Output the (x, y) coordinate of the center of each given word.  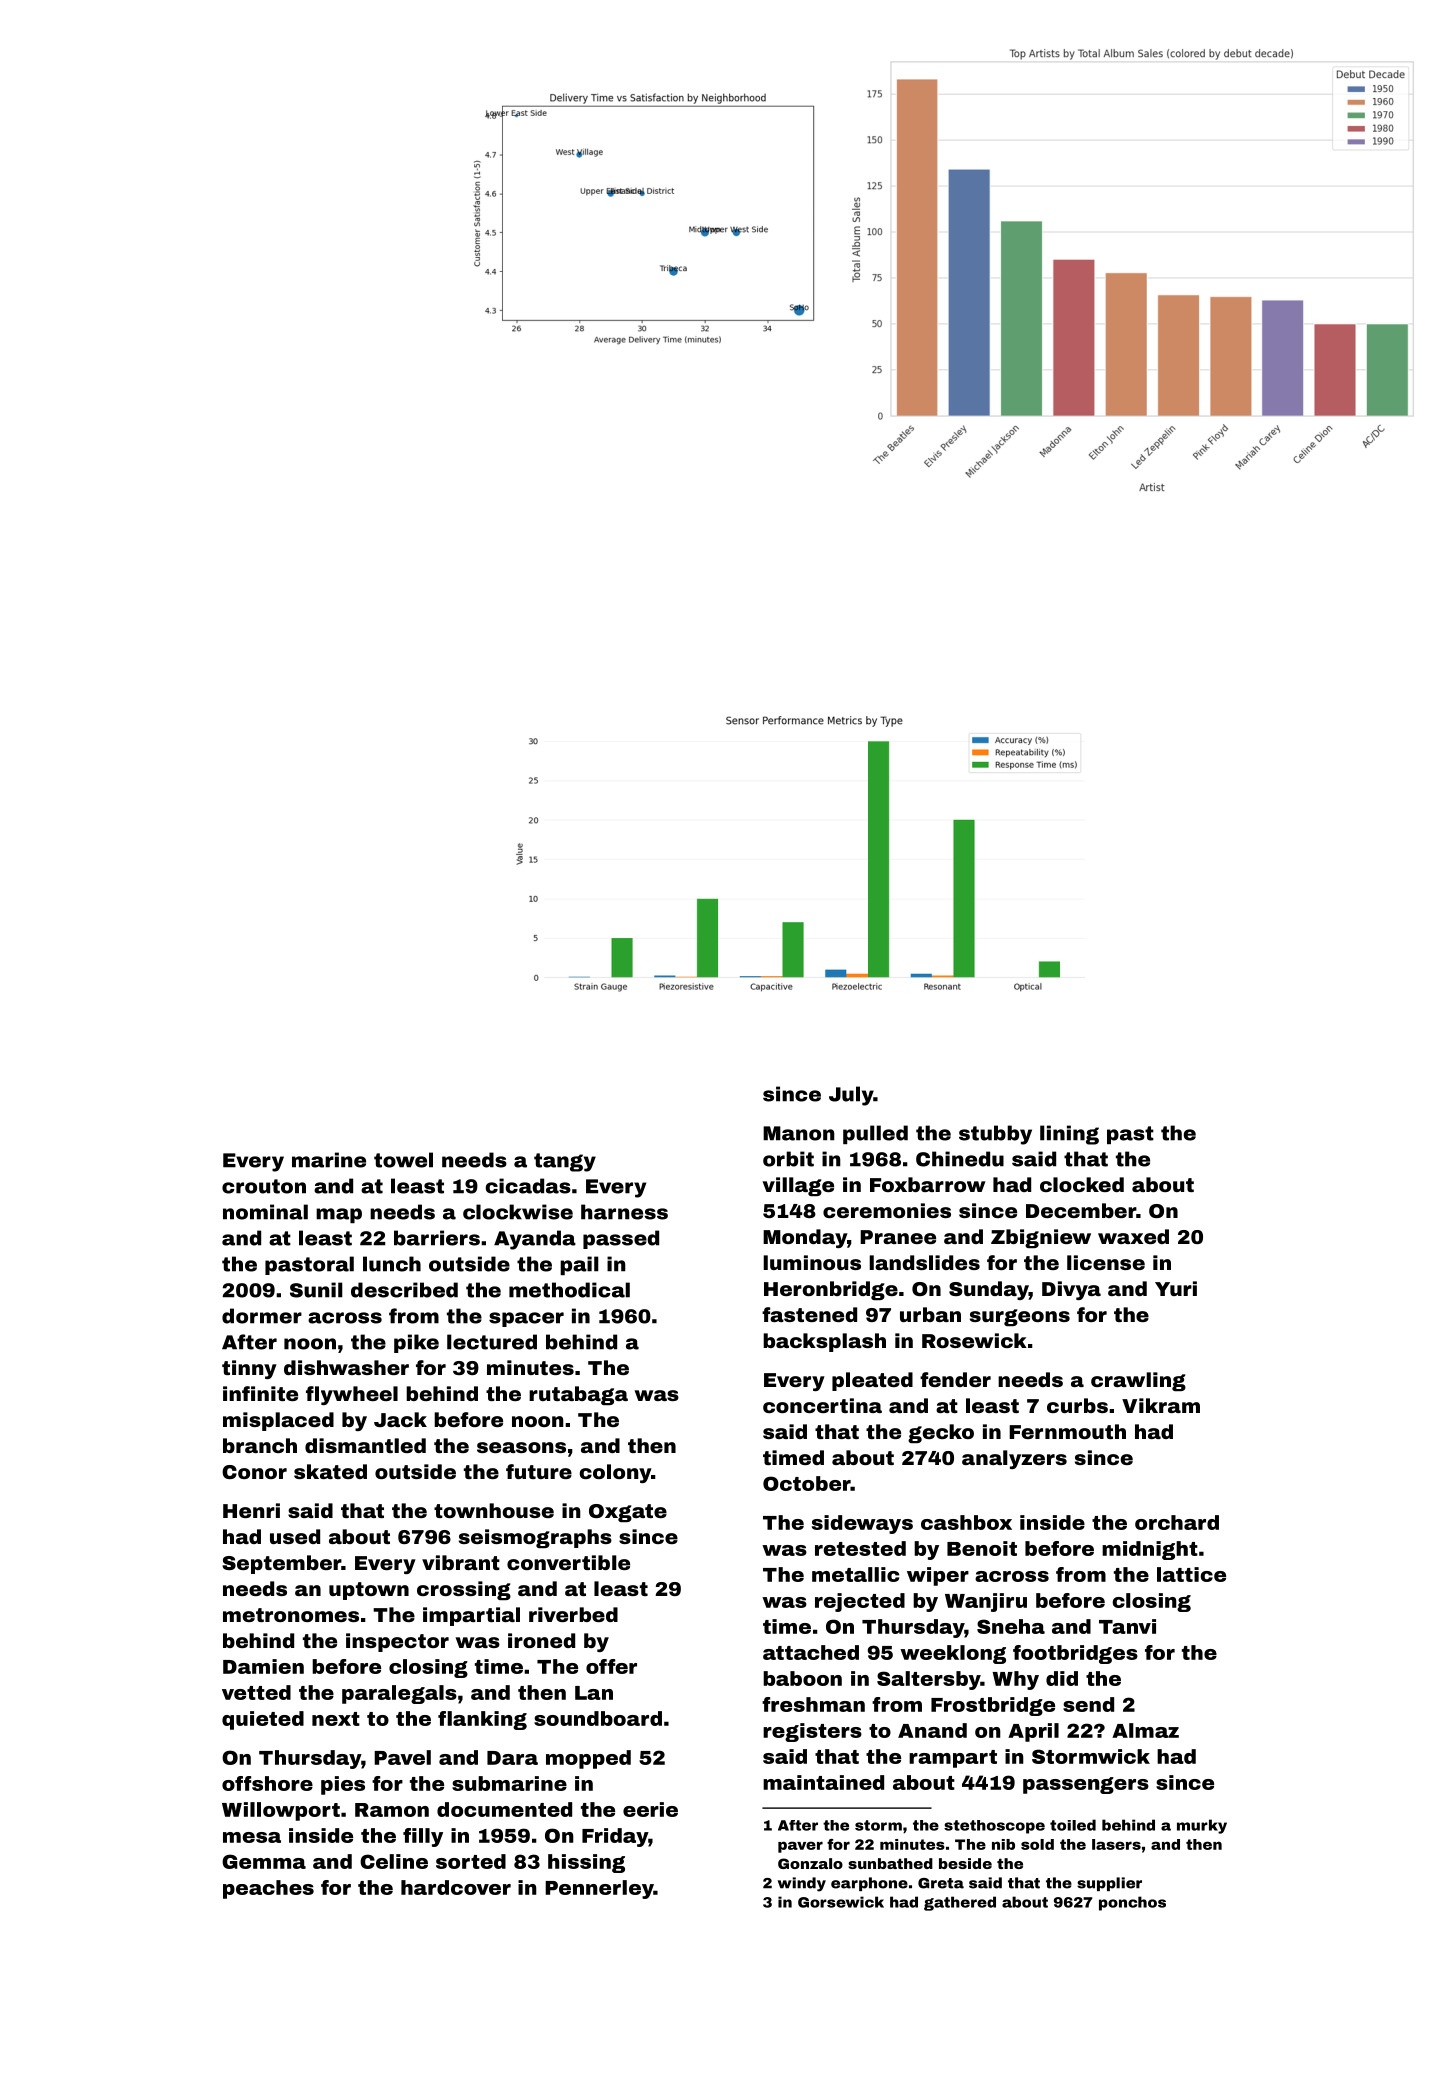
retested (860, 1548)
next (336, 1719)
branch (260, 1445)
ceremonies (887, 1210)
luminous (812, 1262)
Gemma (264, 1861)
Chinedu (960, 1159)
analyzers (1014, 1459)
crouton (264, 1186)
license (1106, 1262)
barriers (437, 1238)
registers (812, 1732)
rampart (953, 1759)
